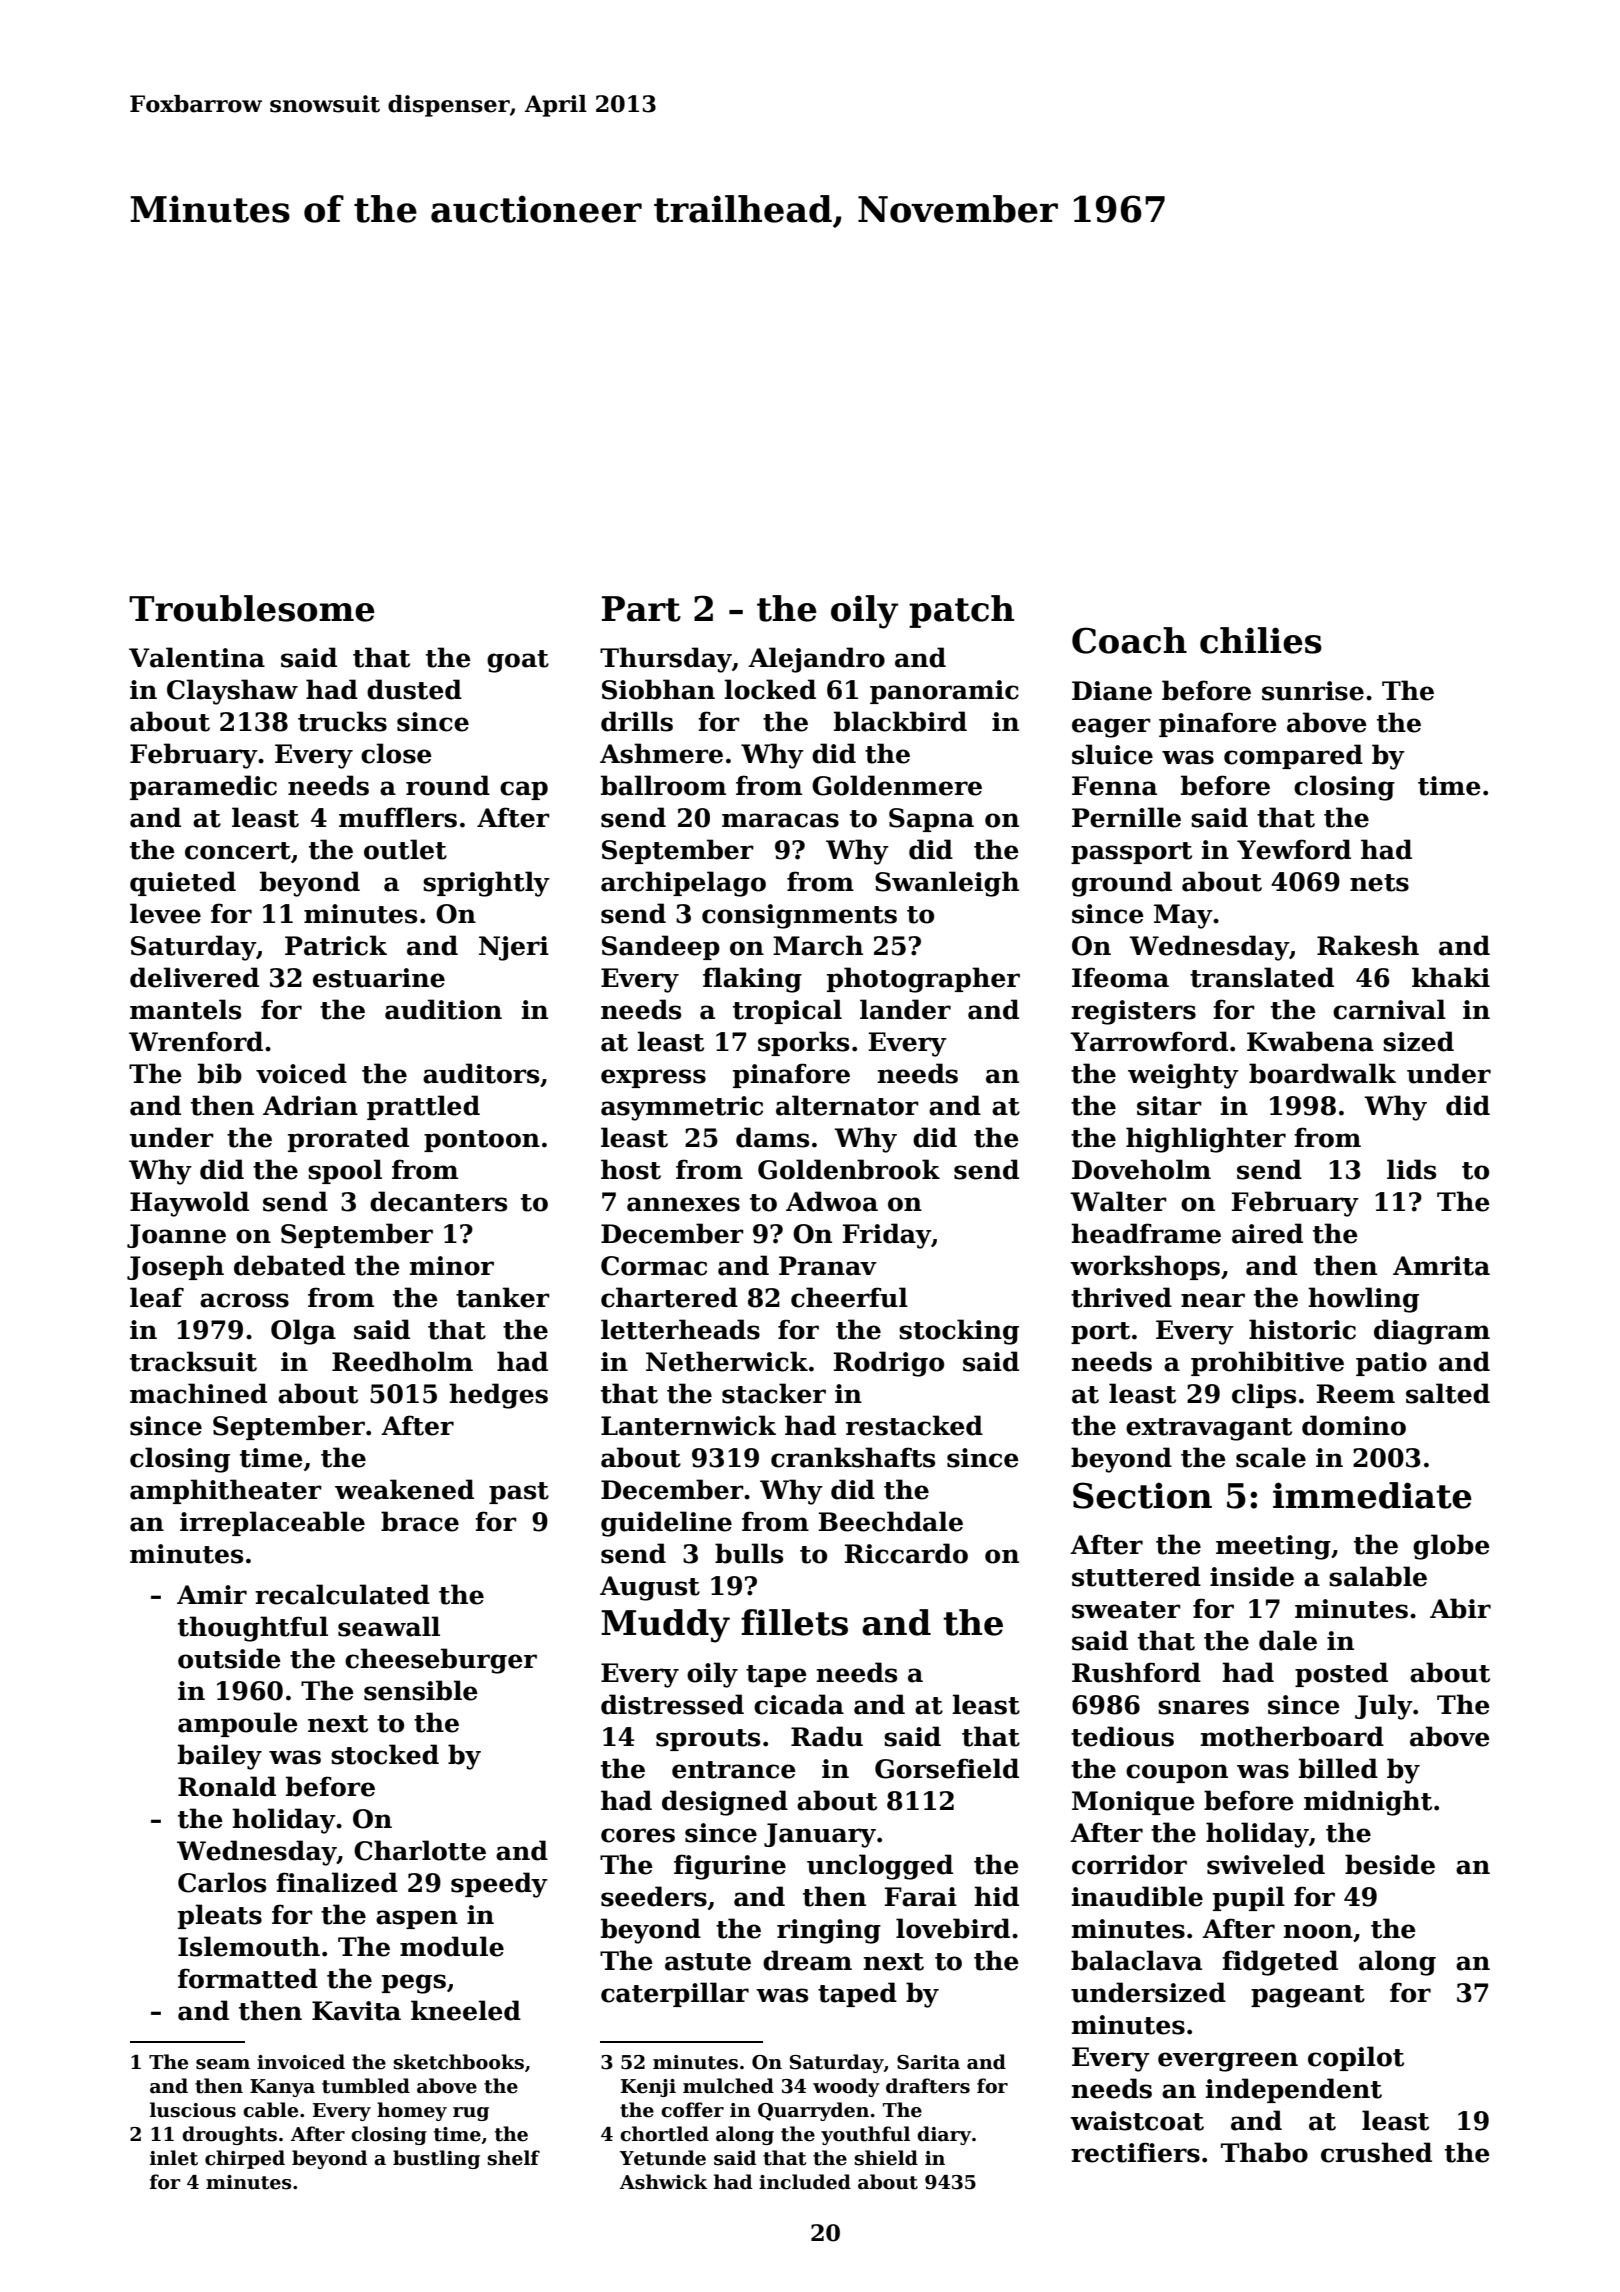 The height and width of the screenshot is (2292, 1620). I want to click on patch, so click(961, 611).
